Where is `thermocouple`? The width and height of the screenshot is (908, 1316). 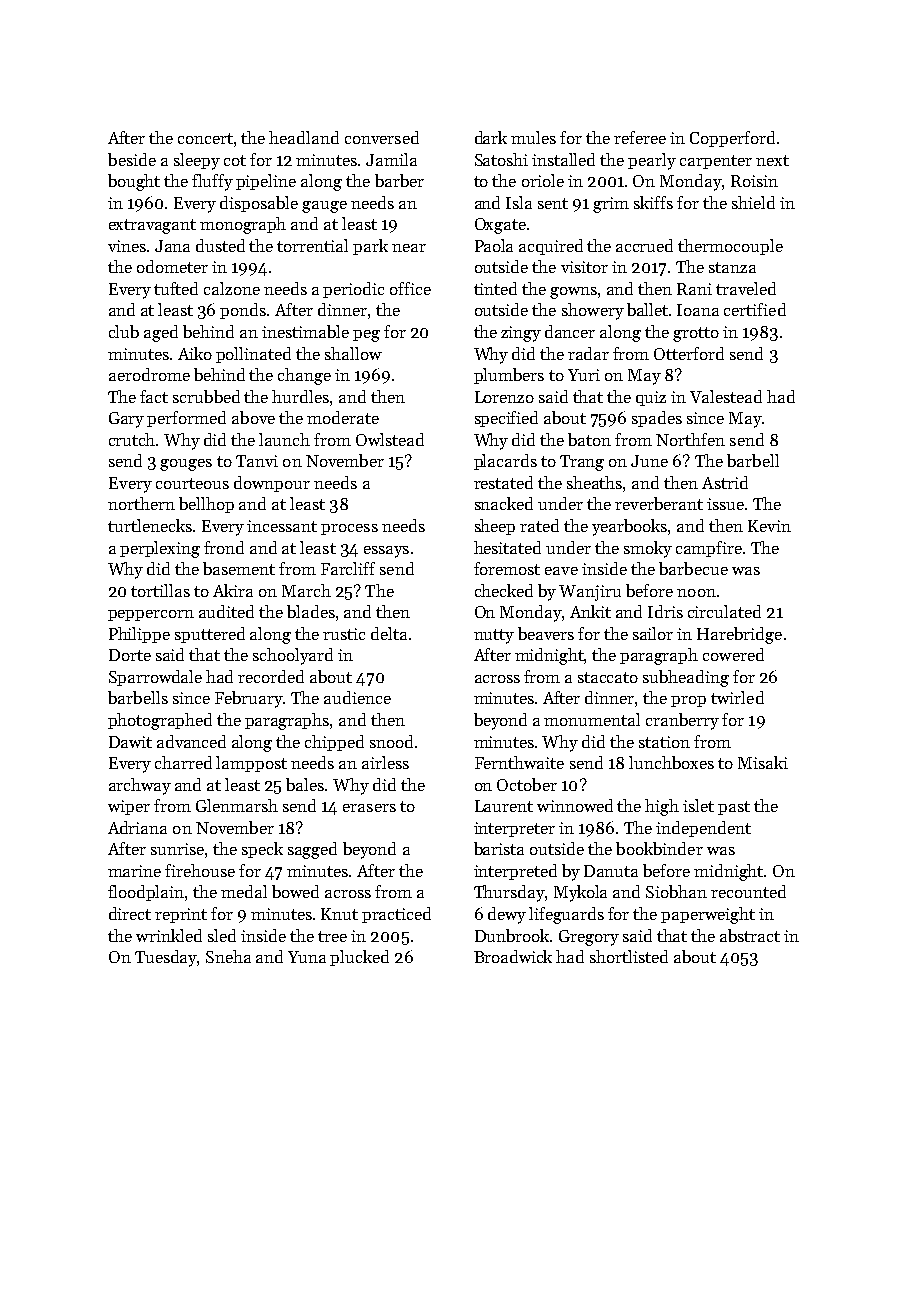 thermocouple is located at coordinates (730, 247).
